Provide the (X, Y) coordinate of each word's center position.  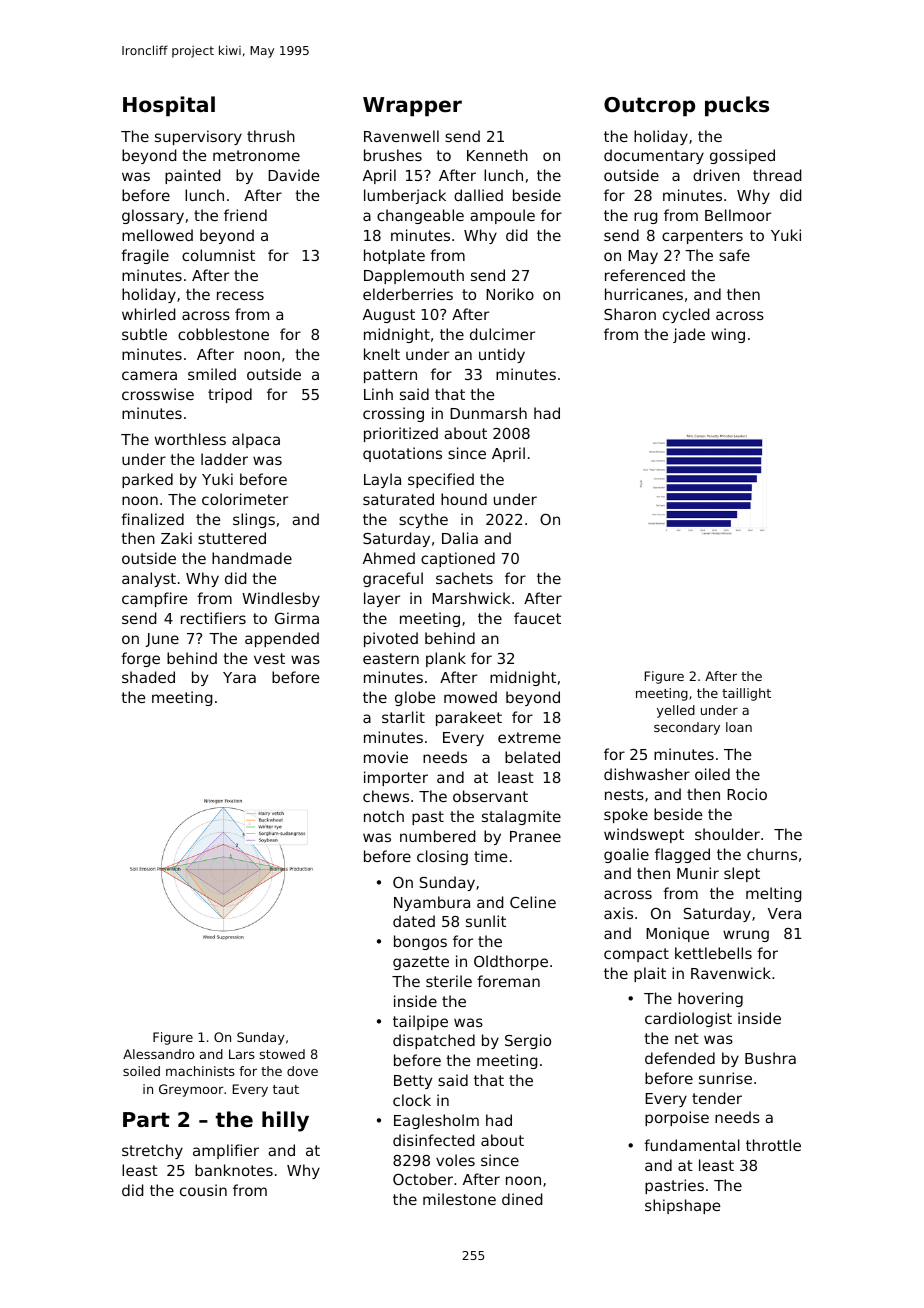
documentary (654, 156)
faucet (537, 618)
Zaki (176, 538)
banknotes (234, 1170)
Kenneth (497, 155)
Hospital (169, 106)
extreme (529, 737)
